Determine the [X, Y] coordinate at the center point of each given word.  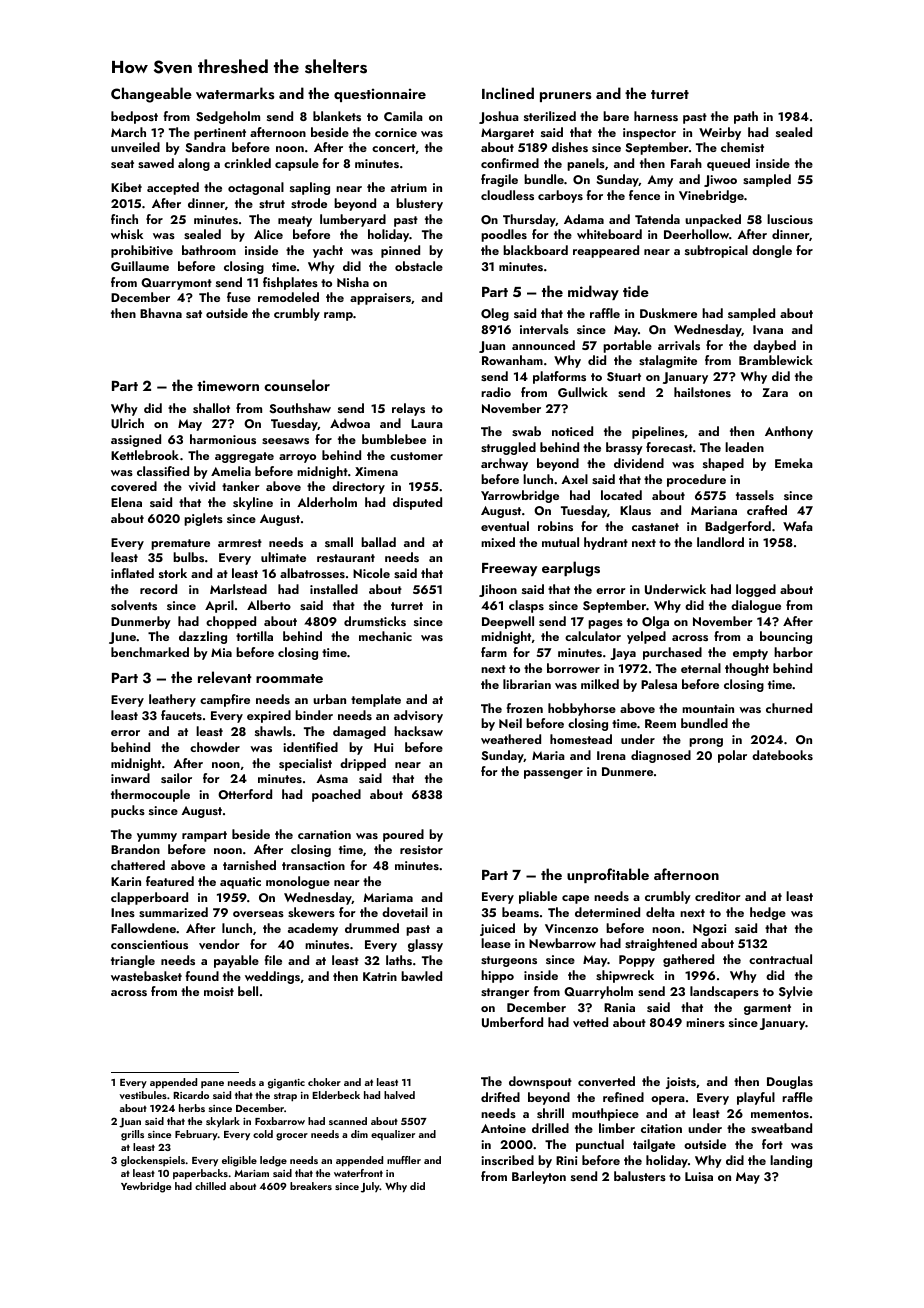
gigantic [286, 1084]
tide [636, 291]
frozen [525, 708]
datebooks [782, 755]
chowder [215, 747]
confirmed [510, 163]
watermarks [235, 93]
